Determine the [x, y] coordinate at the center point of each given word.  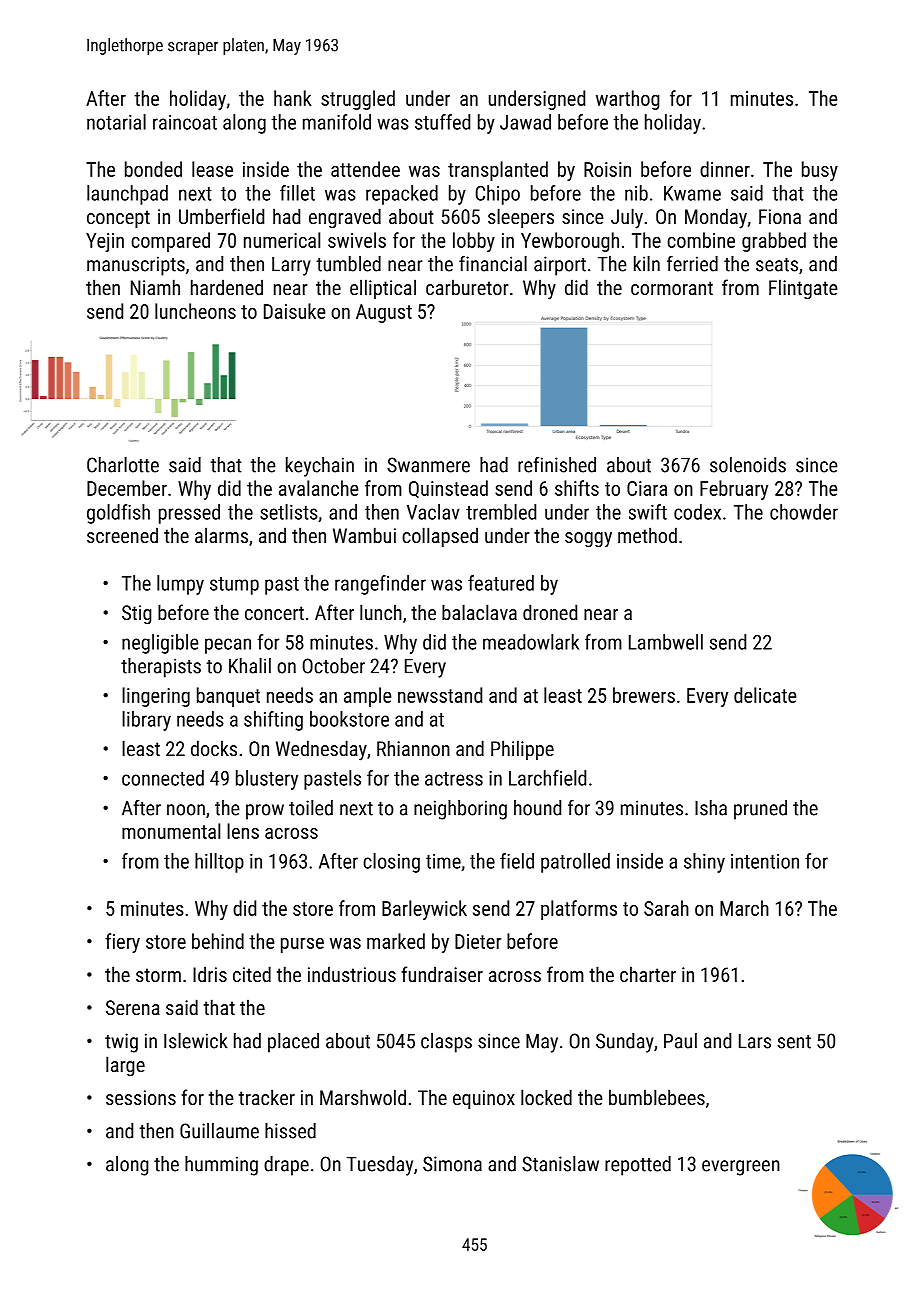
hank [292, 98]
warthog [627, 100]
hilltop [219, 863]
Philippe [522, 750]
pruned [760, 810]
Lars [755, 1041]
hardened [227, 287]
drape [286, 1166]
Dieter [478, 941]
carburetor [467, 287]
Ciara [647, 488]
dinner [725, 169]
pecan [228, 646]
